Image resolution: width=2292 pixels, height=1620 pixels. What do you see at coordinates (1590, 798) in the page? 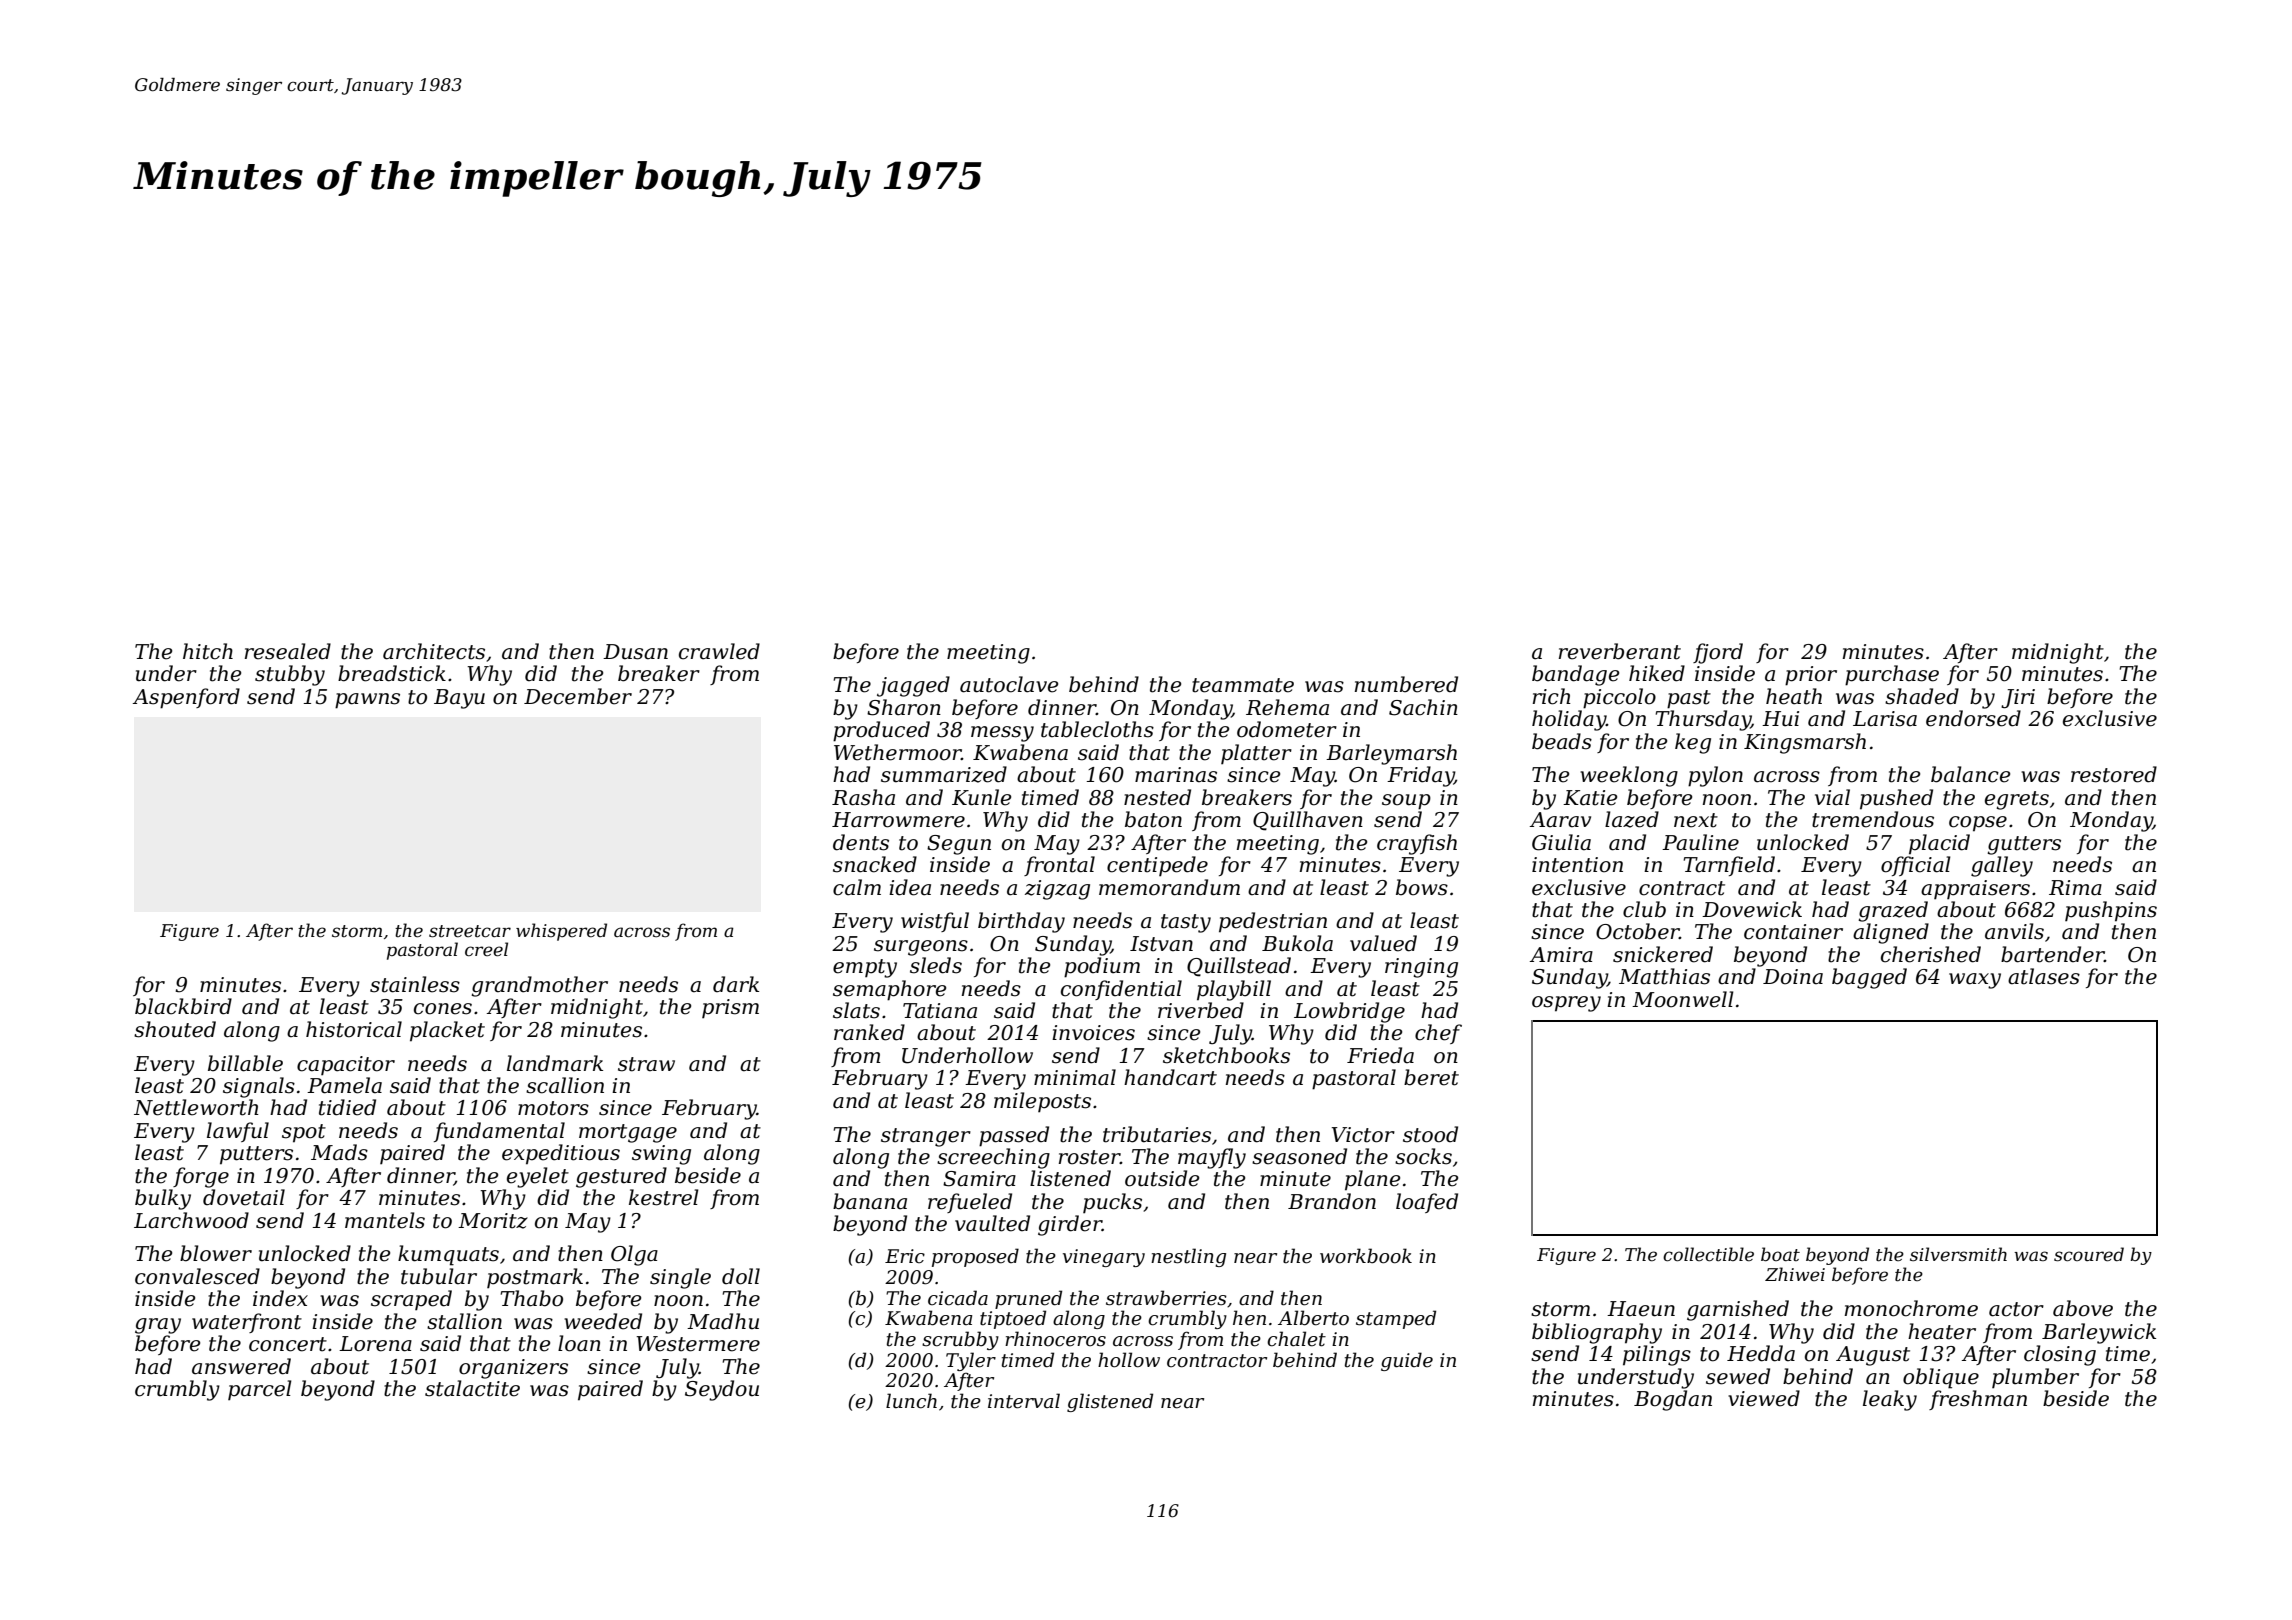
I see `Katie` at bounding box center [1590, 798].
